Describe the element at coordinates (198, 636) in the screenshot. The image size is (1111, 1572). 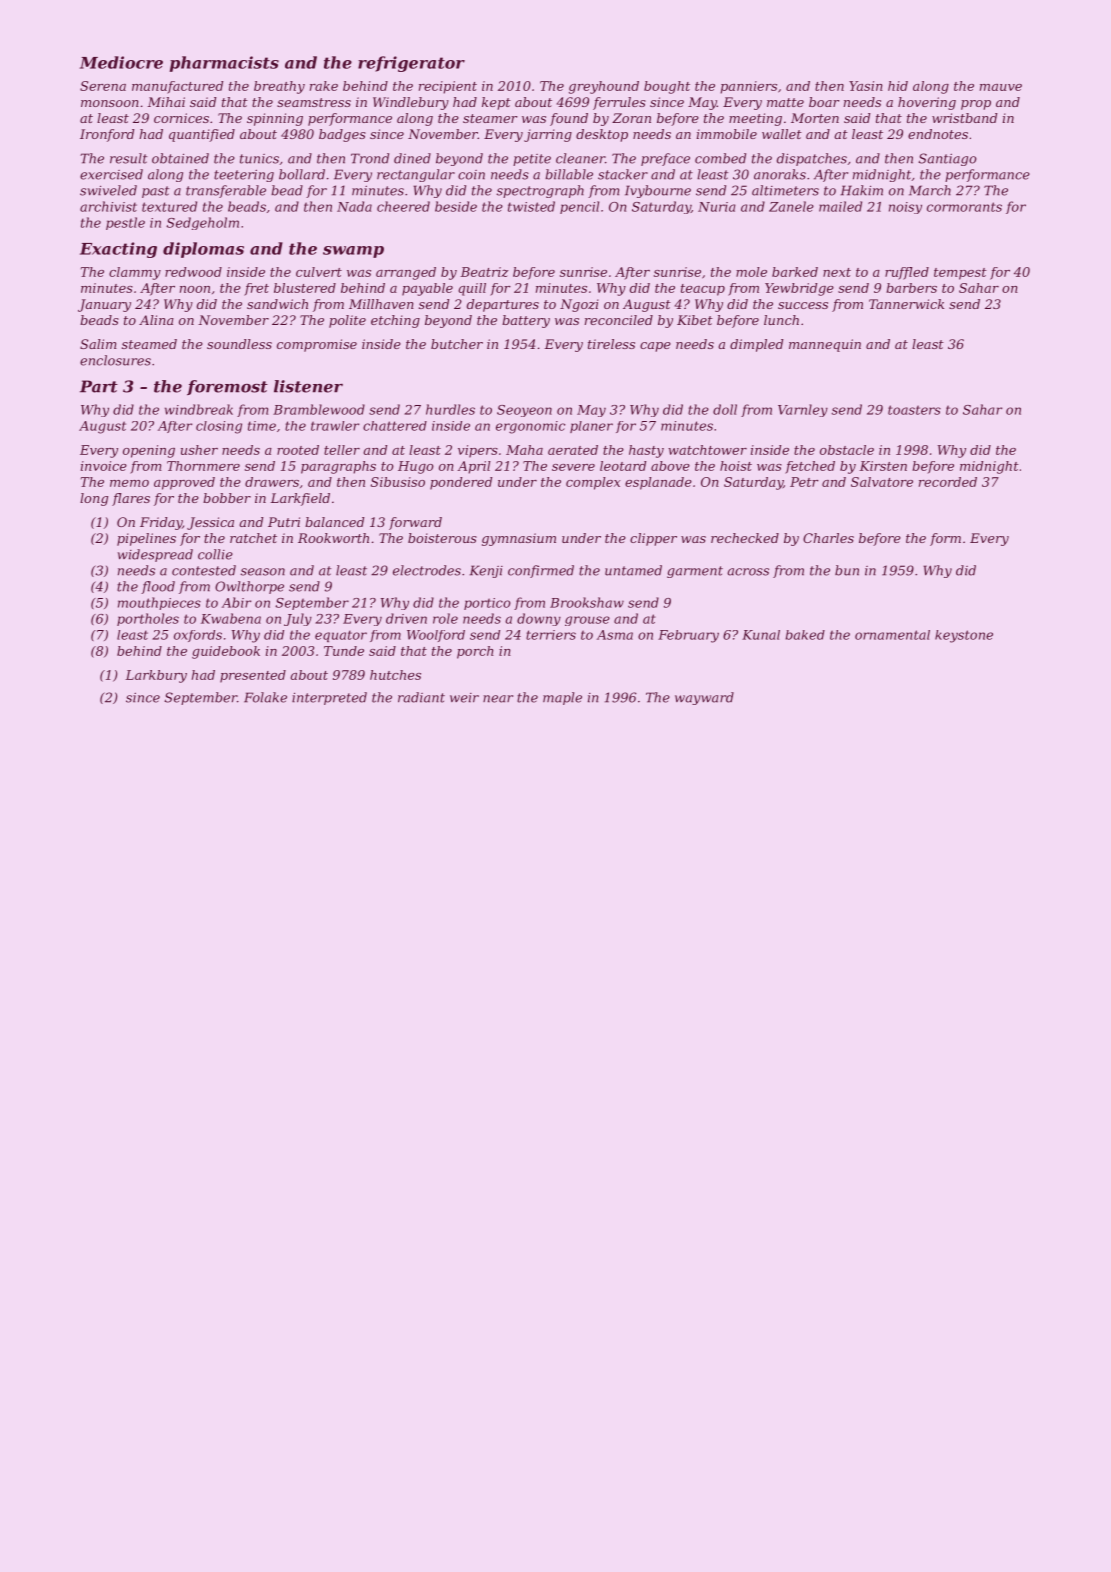
I see `oxfords` at that location.
